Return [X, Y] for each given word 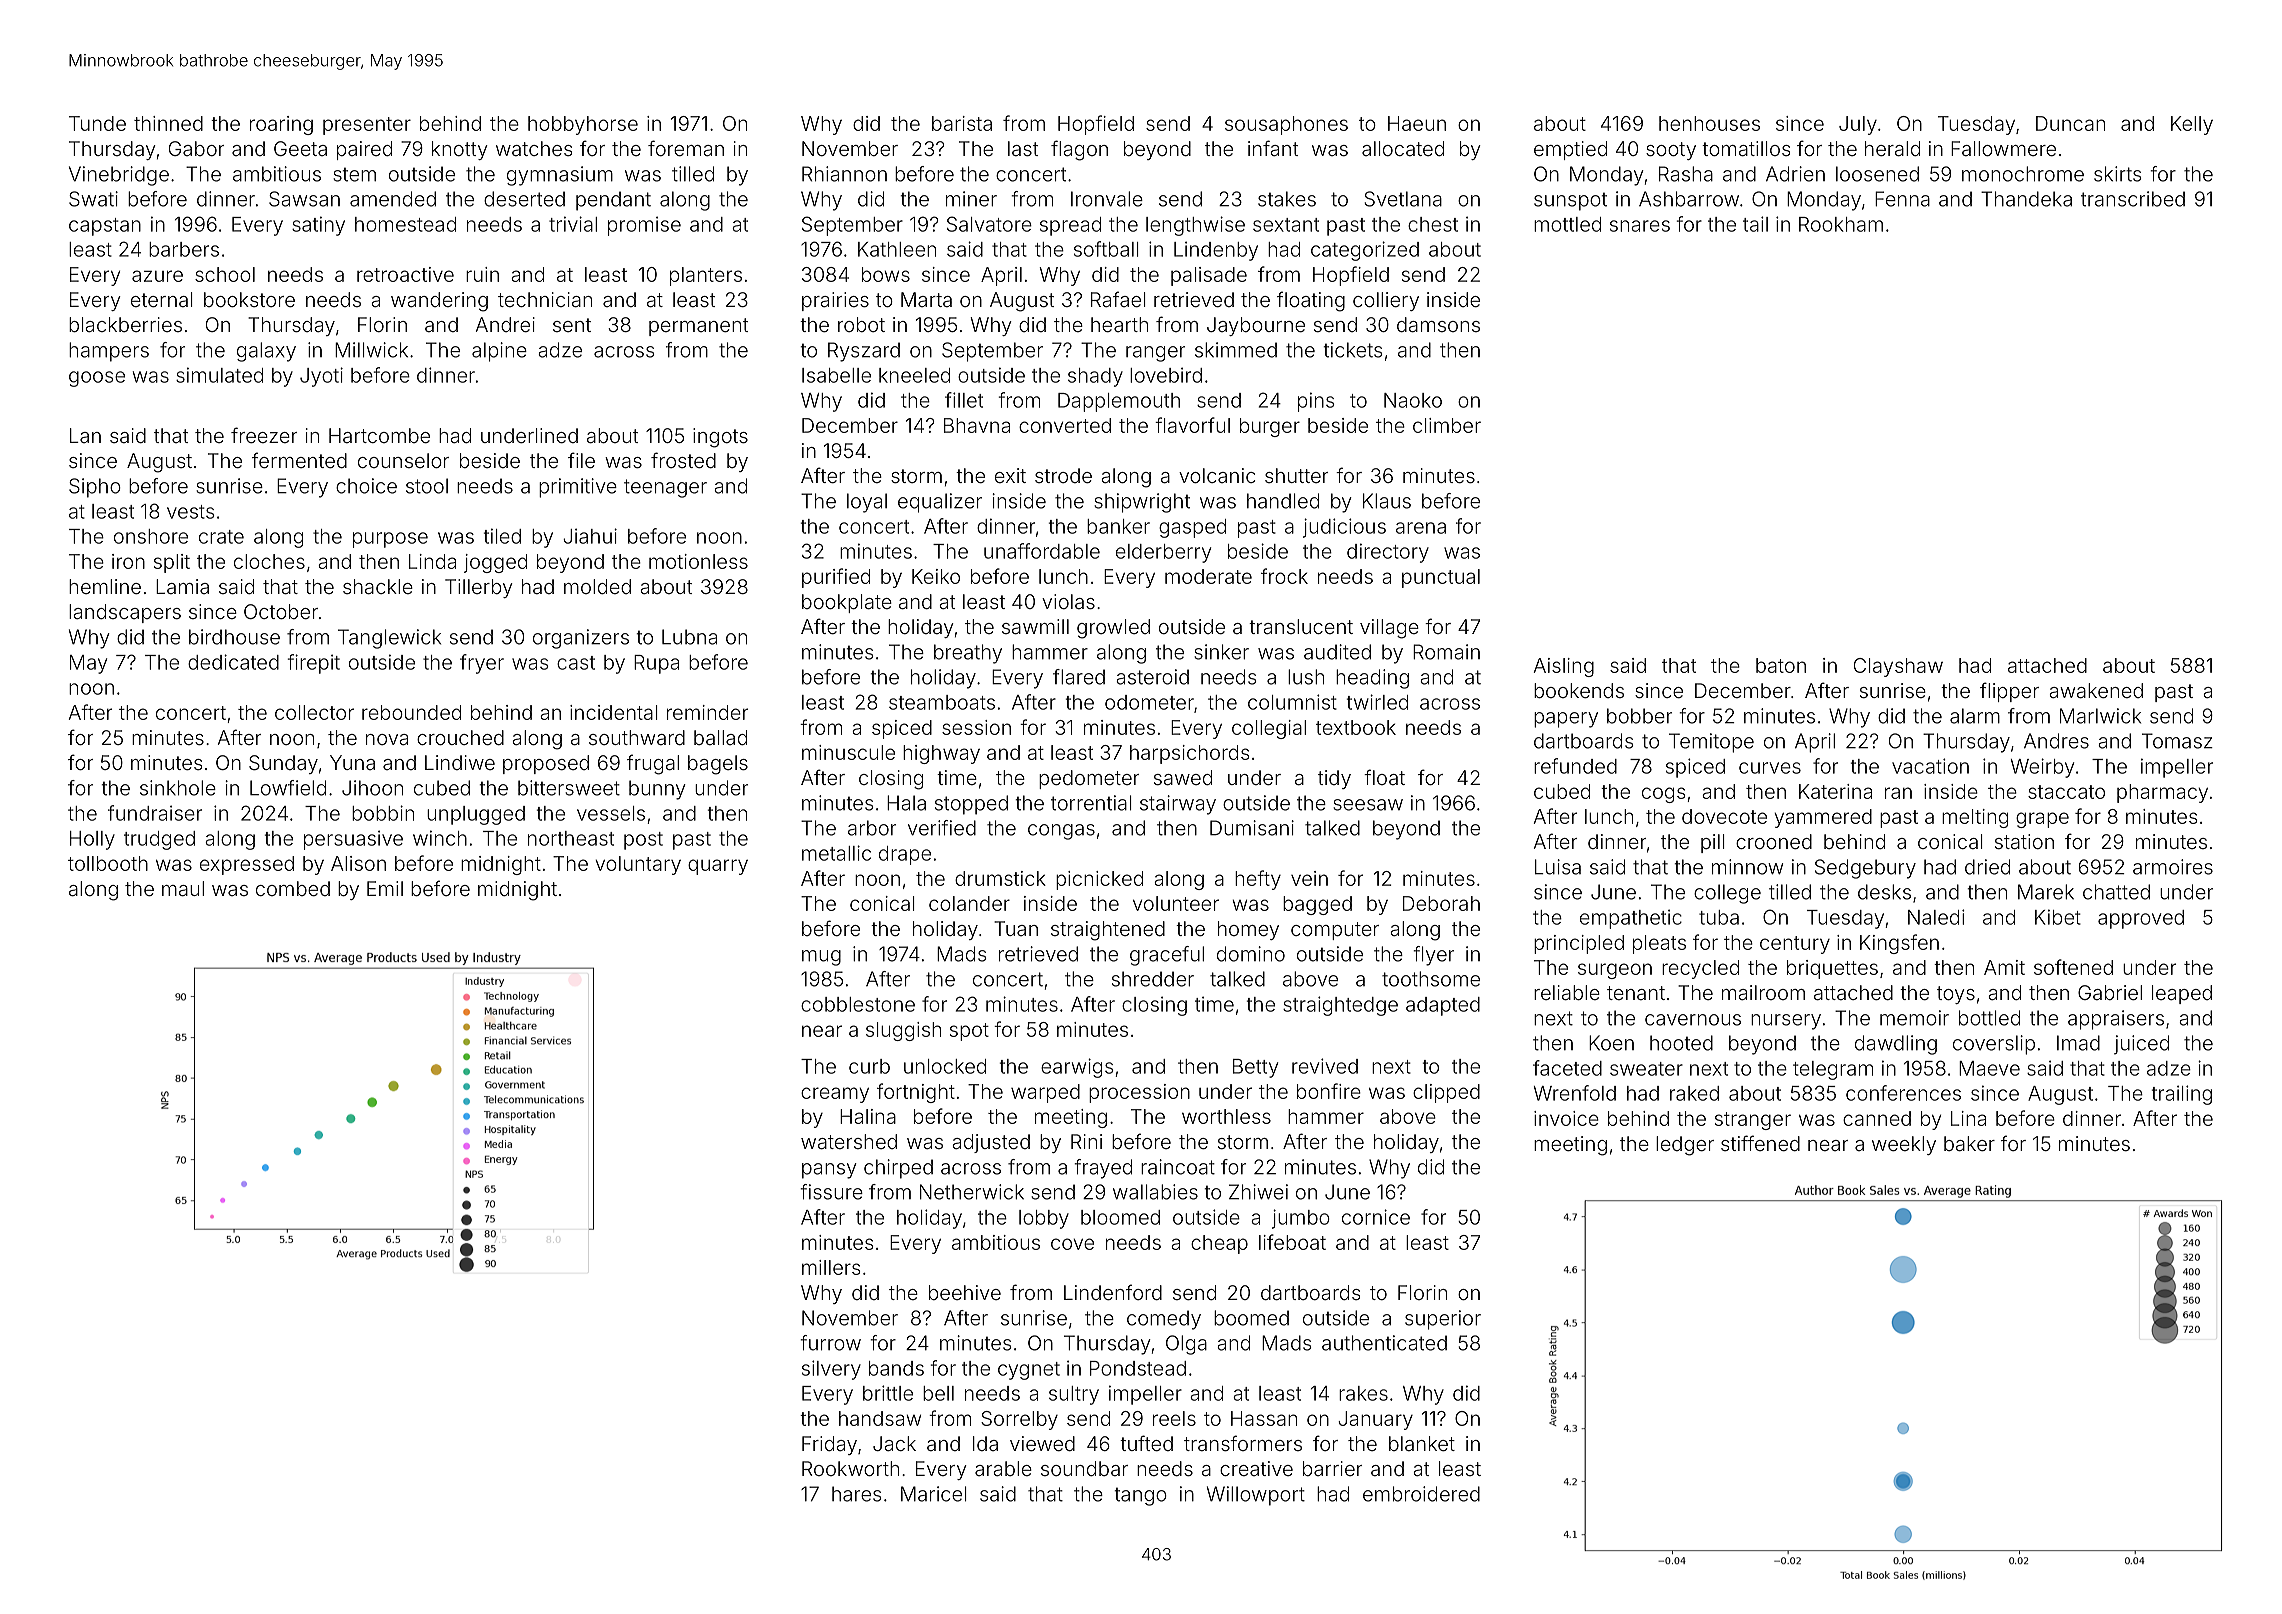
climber [1447, 425]
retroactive [405, 274]
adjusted [991, 1143]
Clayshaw [1898, 667]
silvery [831, 1370]
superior [1443, 1320]
